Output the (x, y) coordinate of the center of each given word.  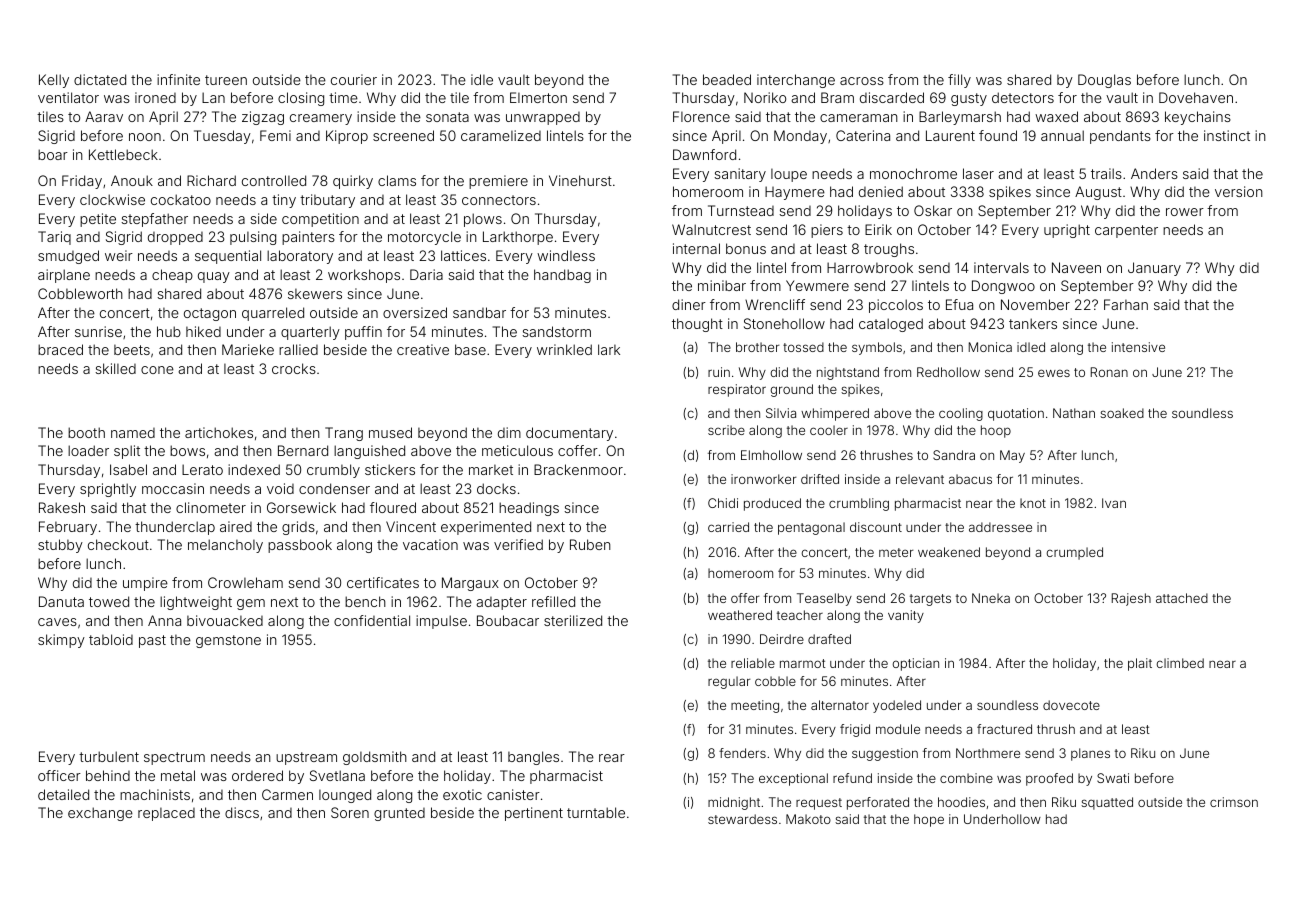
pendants (1120, 137)
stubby (60, 546)
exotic (462, 794)
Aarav (104, 116)
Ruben (590, 544)
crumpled (1074, 553)
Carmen (287, 794)
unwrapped (543, 118)
